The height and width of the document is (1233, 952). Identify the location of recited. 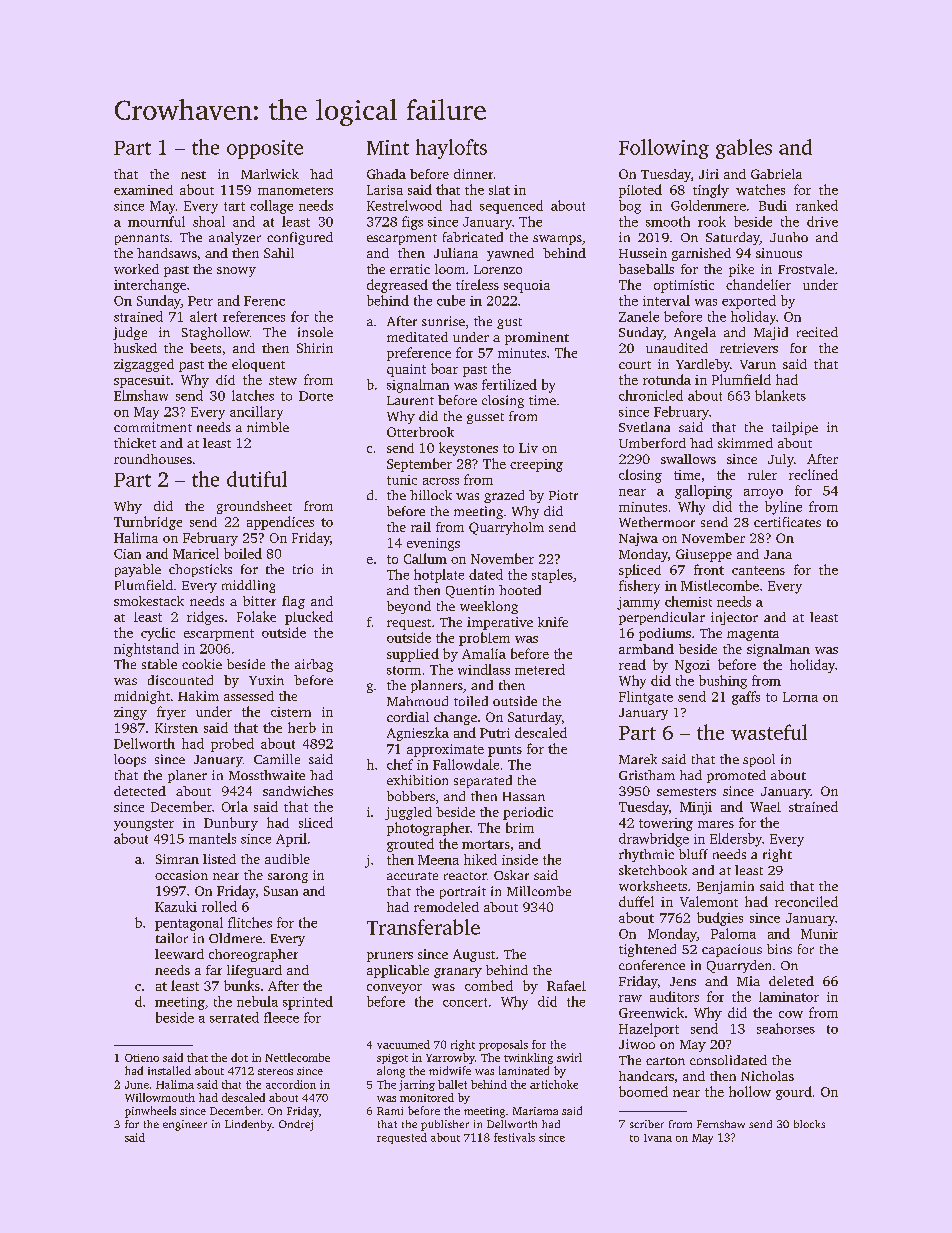
(817, 332).
